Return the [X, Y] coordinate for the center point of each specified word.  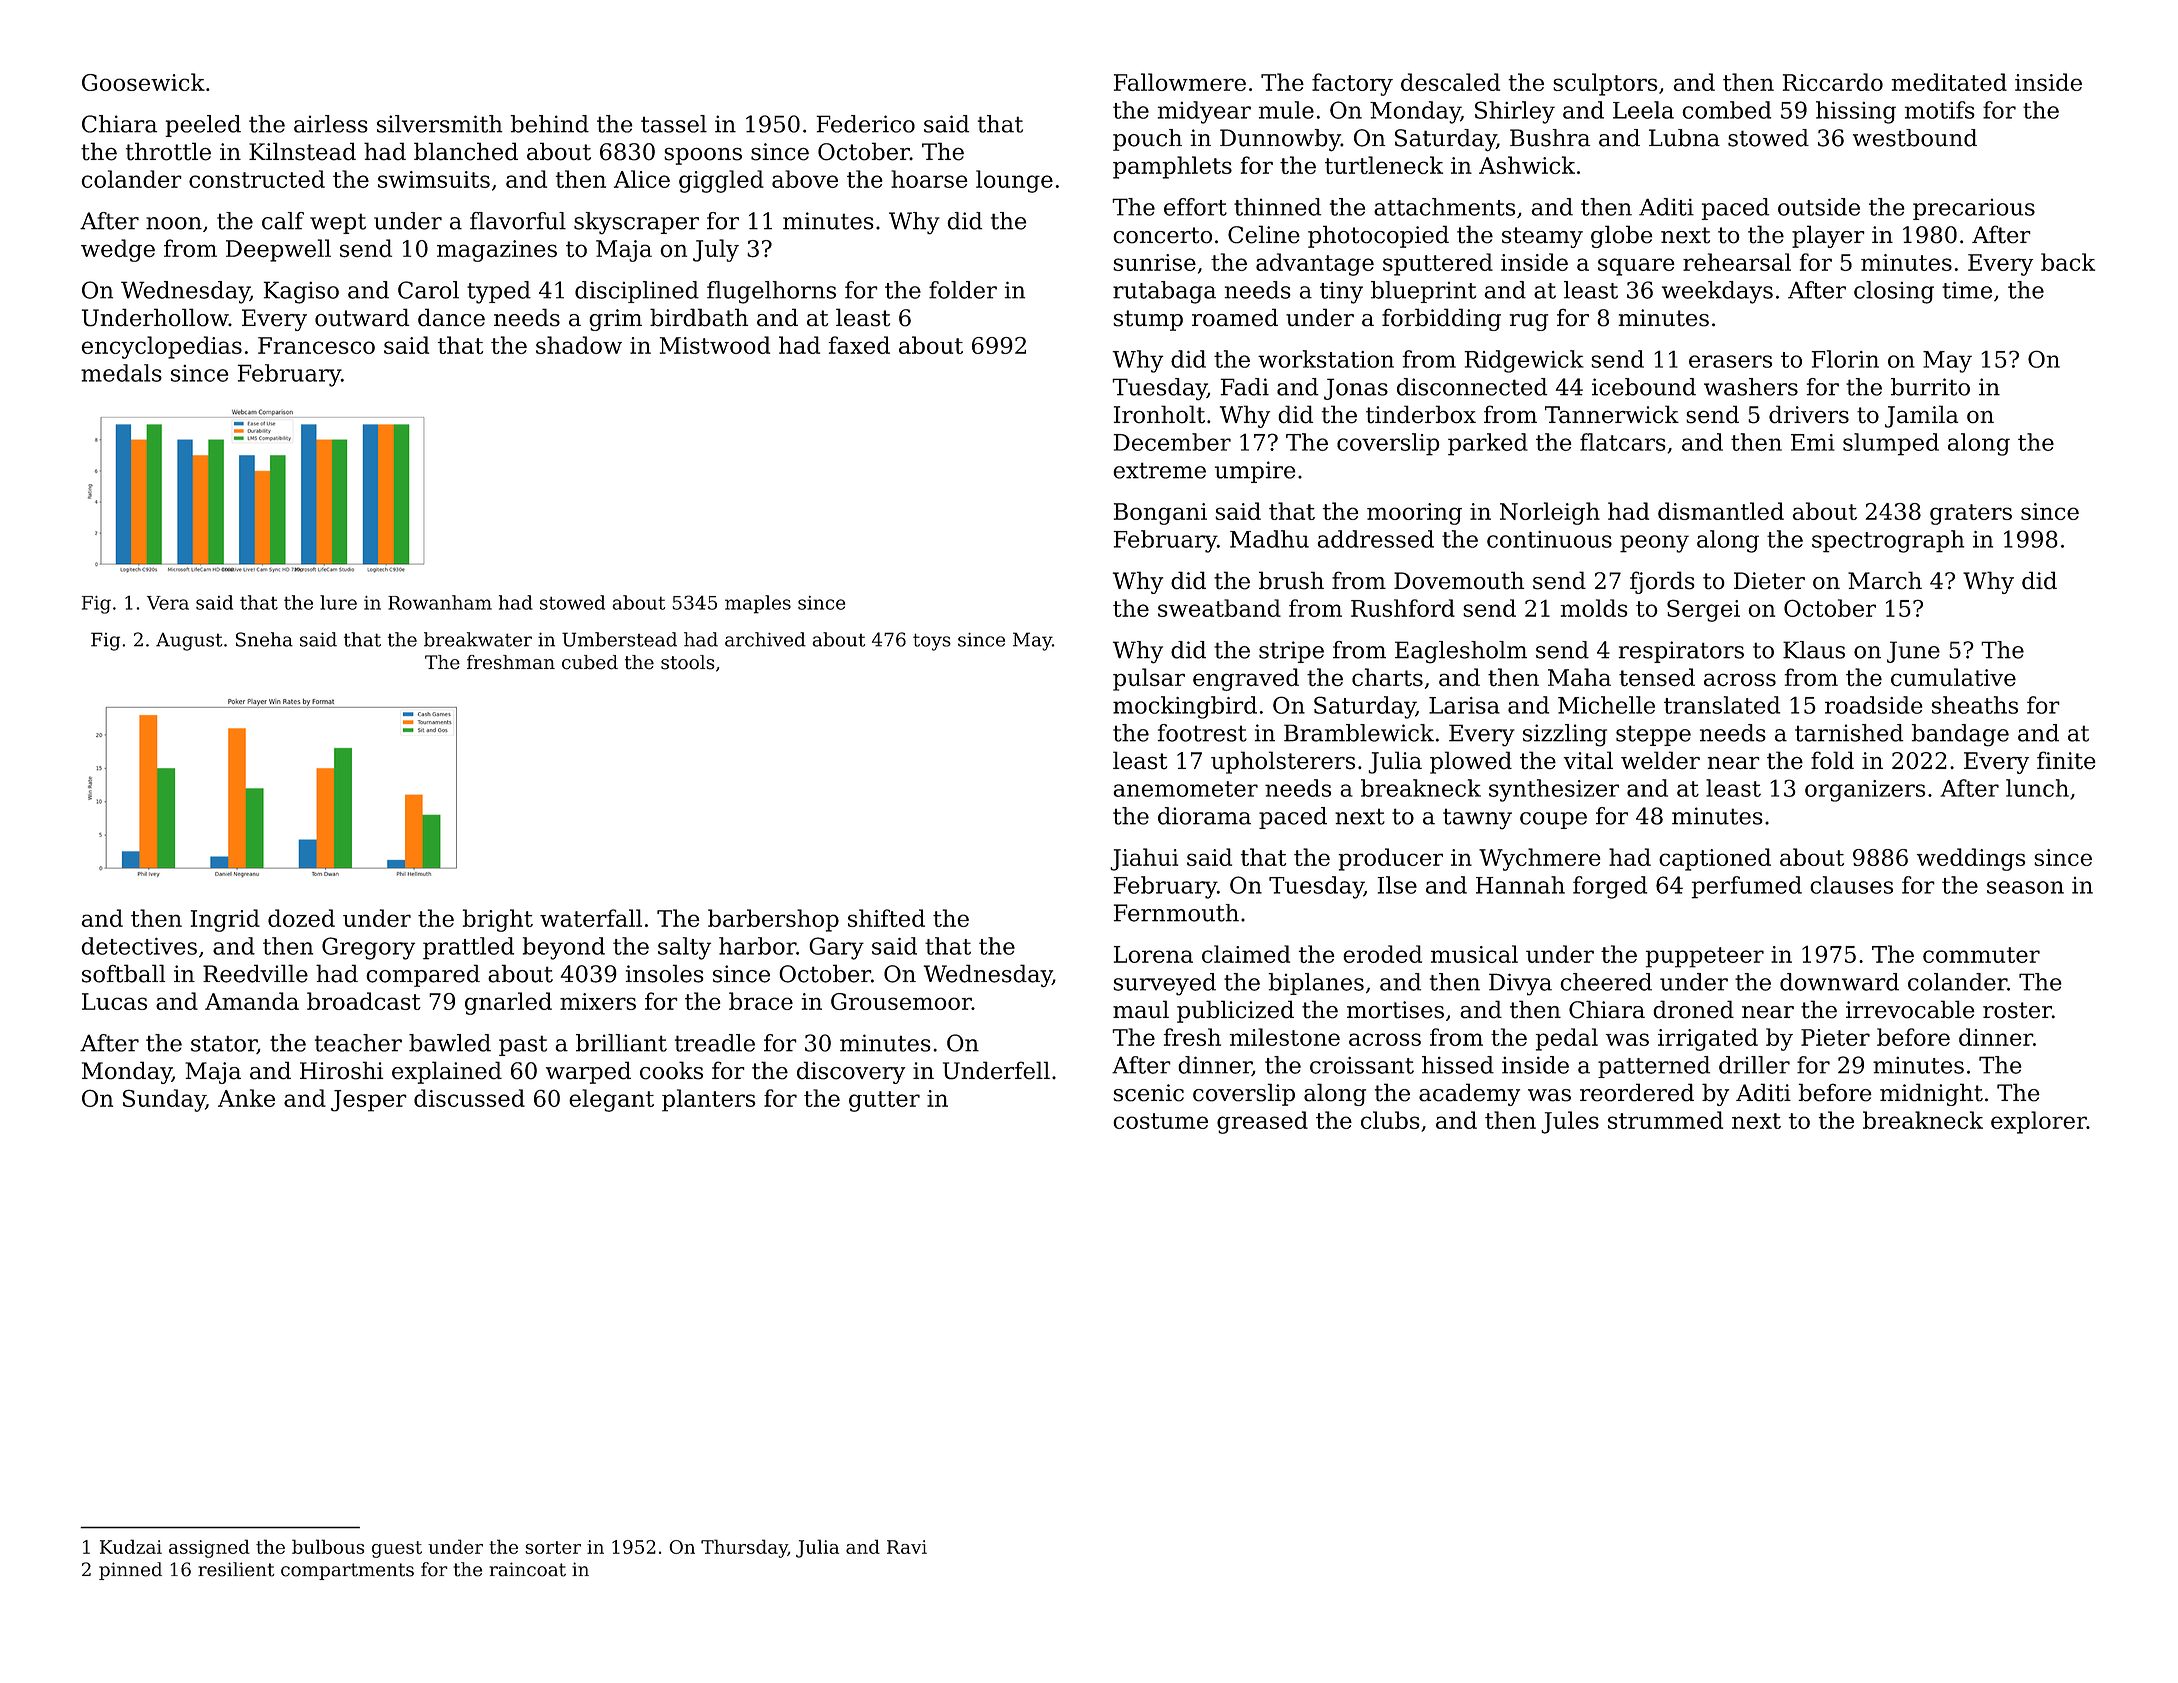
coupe [1553, 820]
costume [1160, 1121]
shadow [579, 345]
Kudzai [131, 1546]
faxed [859, 345]
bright [498, 920]
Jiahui [1144, 859]
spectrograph [1888, 541]
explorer [2039, 1122]
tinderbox [1421, 414]
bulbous [328, 1546]
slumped [1891, 444]
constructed [257, 179]
